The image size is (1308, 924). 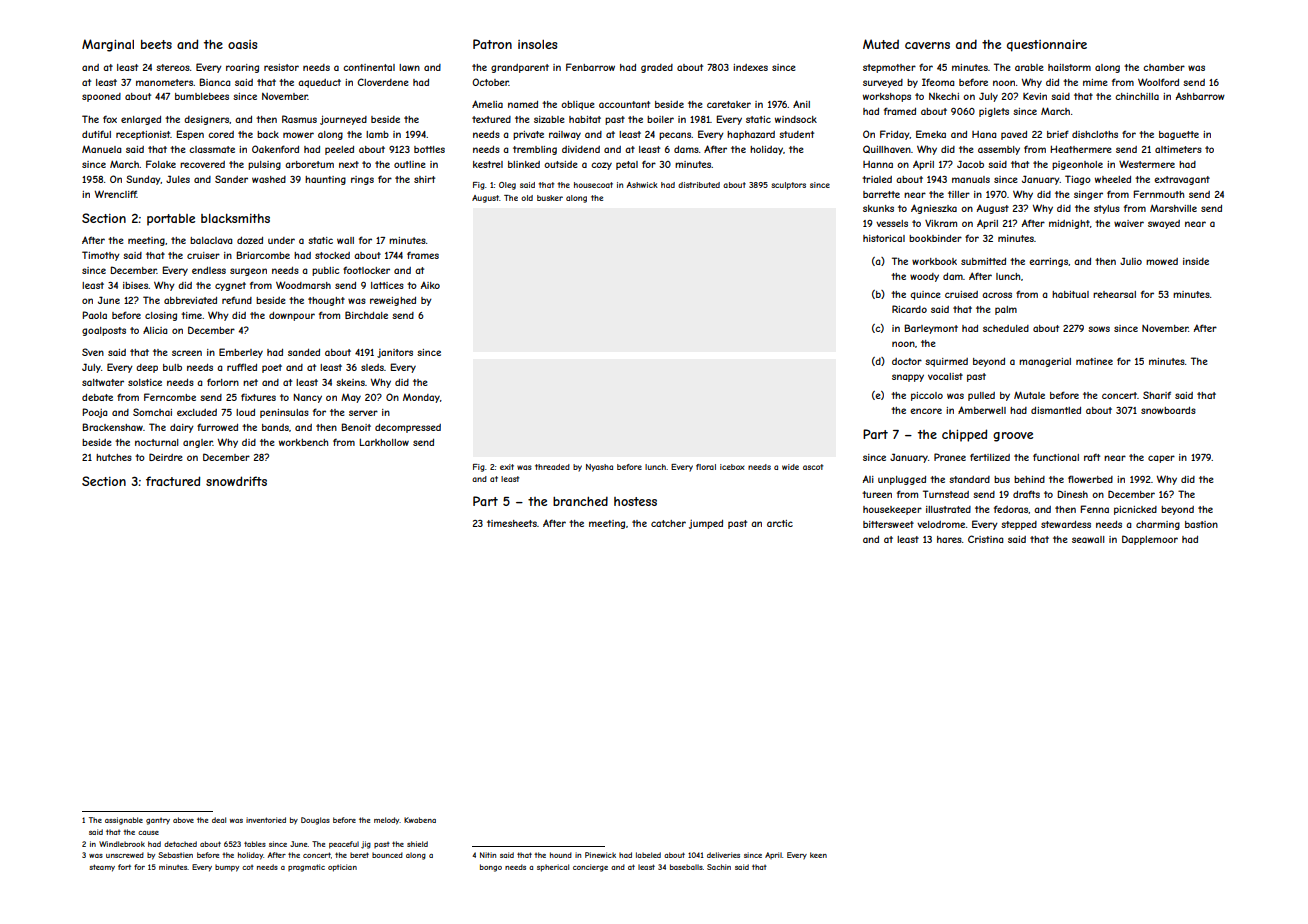 I want to click on Monday, so click(x=421, y=398).
